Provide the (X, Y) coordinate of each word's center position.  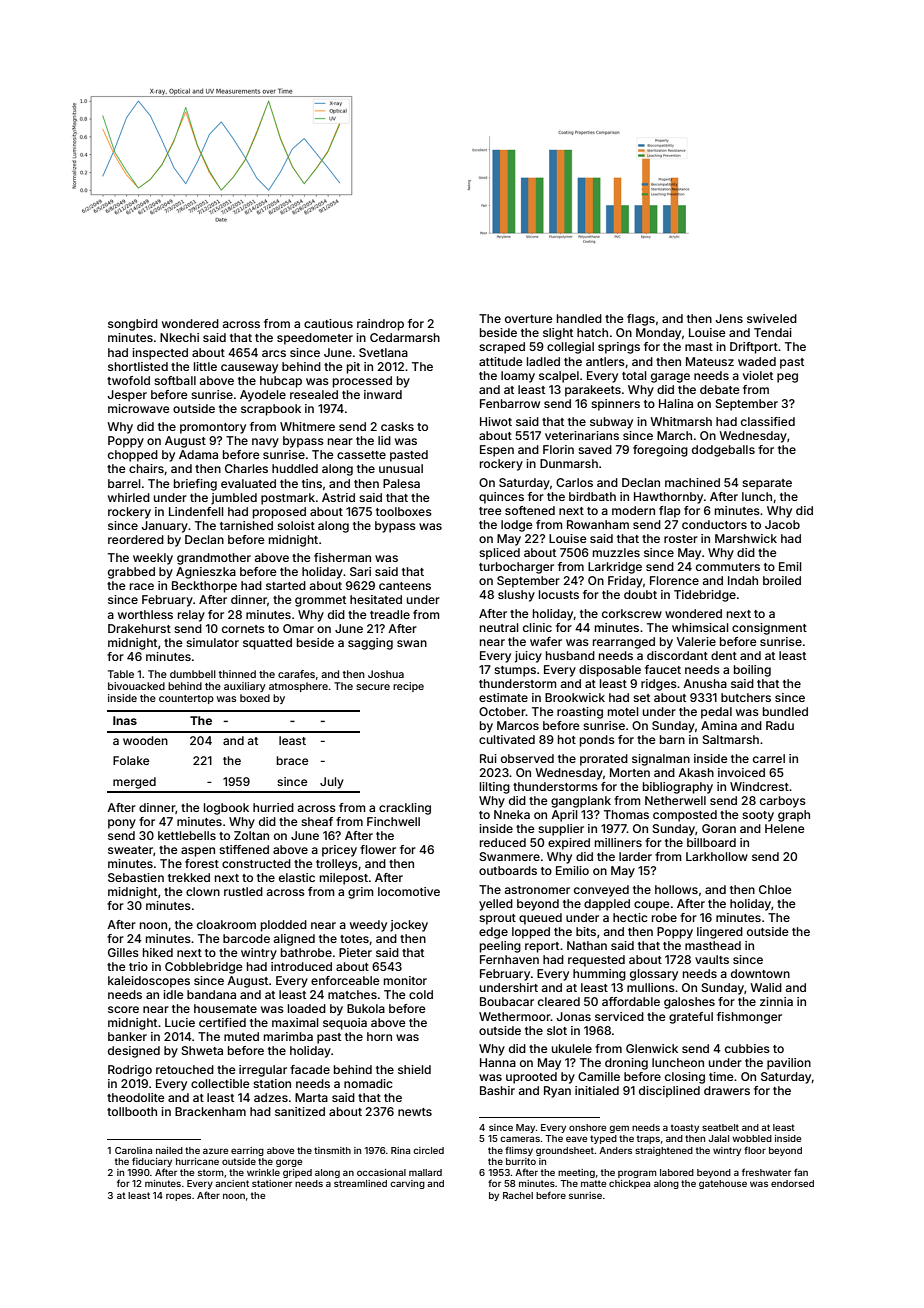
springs (619, 348)
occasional (381, 1172)
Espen (497, 451)
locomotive (409, 891)
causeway (249, 369)
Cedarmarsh (405, 337)
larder (635, 856)
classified (768, 421)
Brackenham (210, 1111)
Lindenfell (196, 511)
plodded (284, 926)
